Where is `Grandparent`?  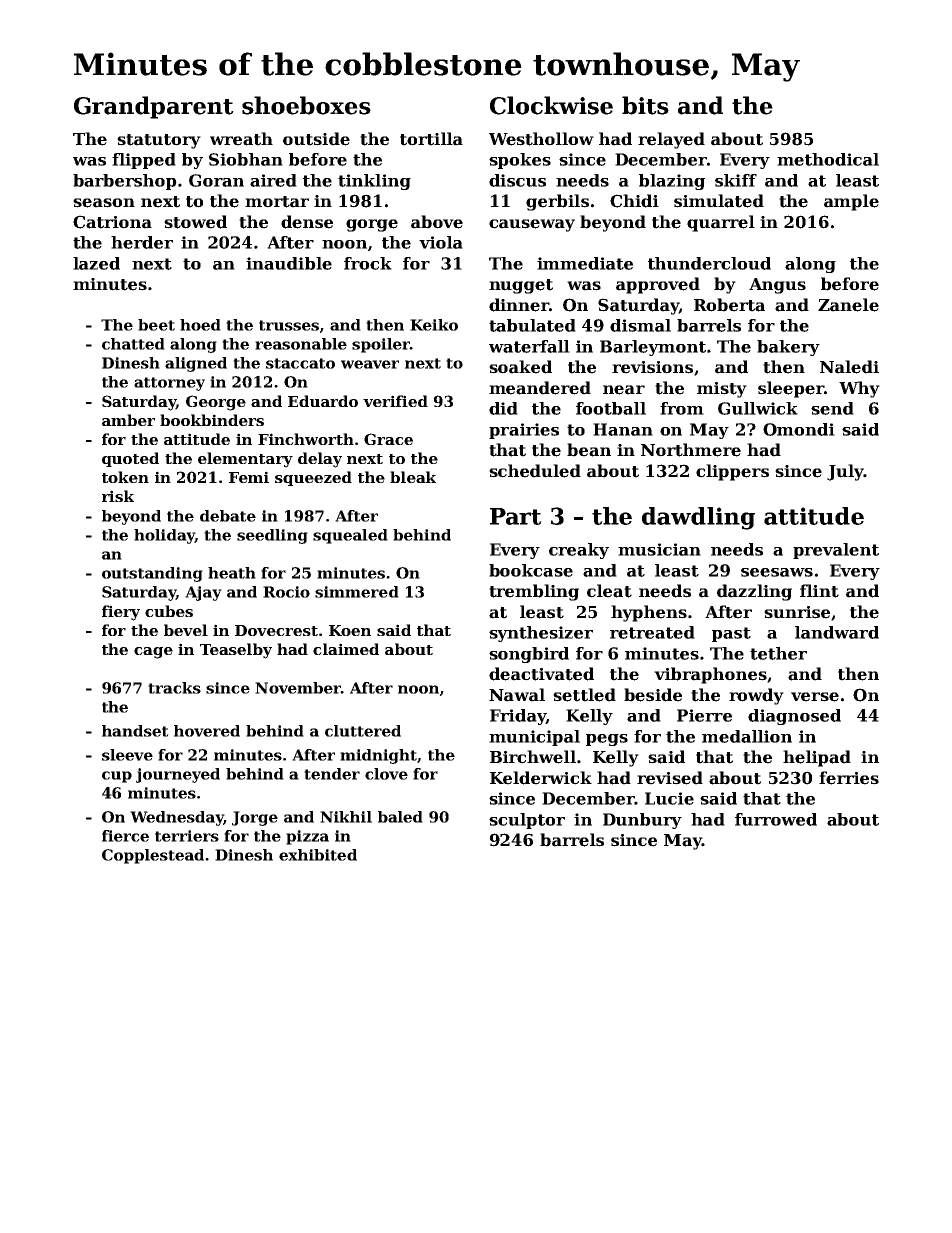
Grandparent is located at coordinates (154, 107).
